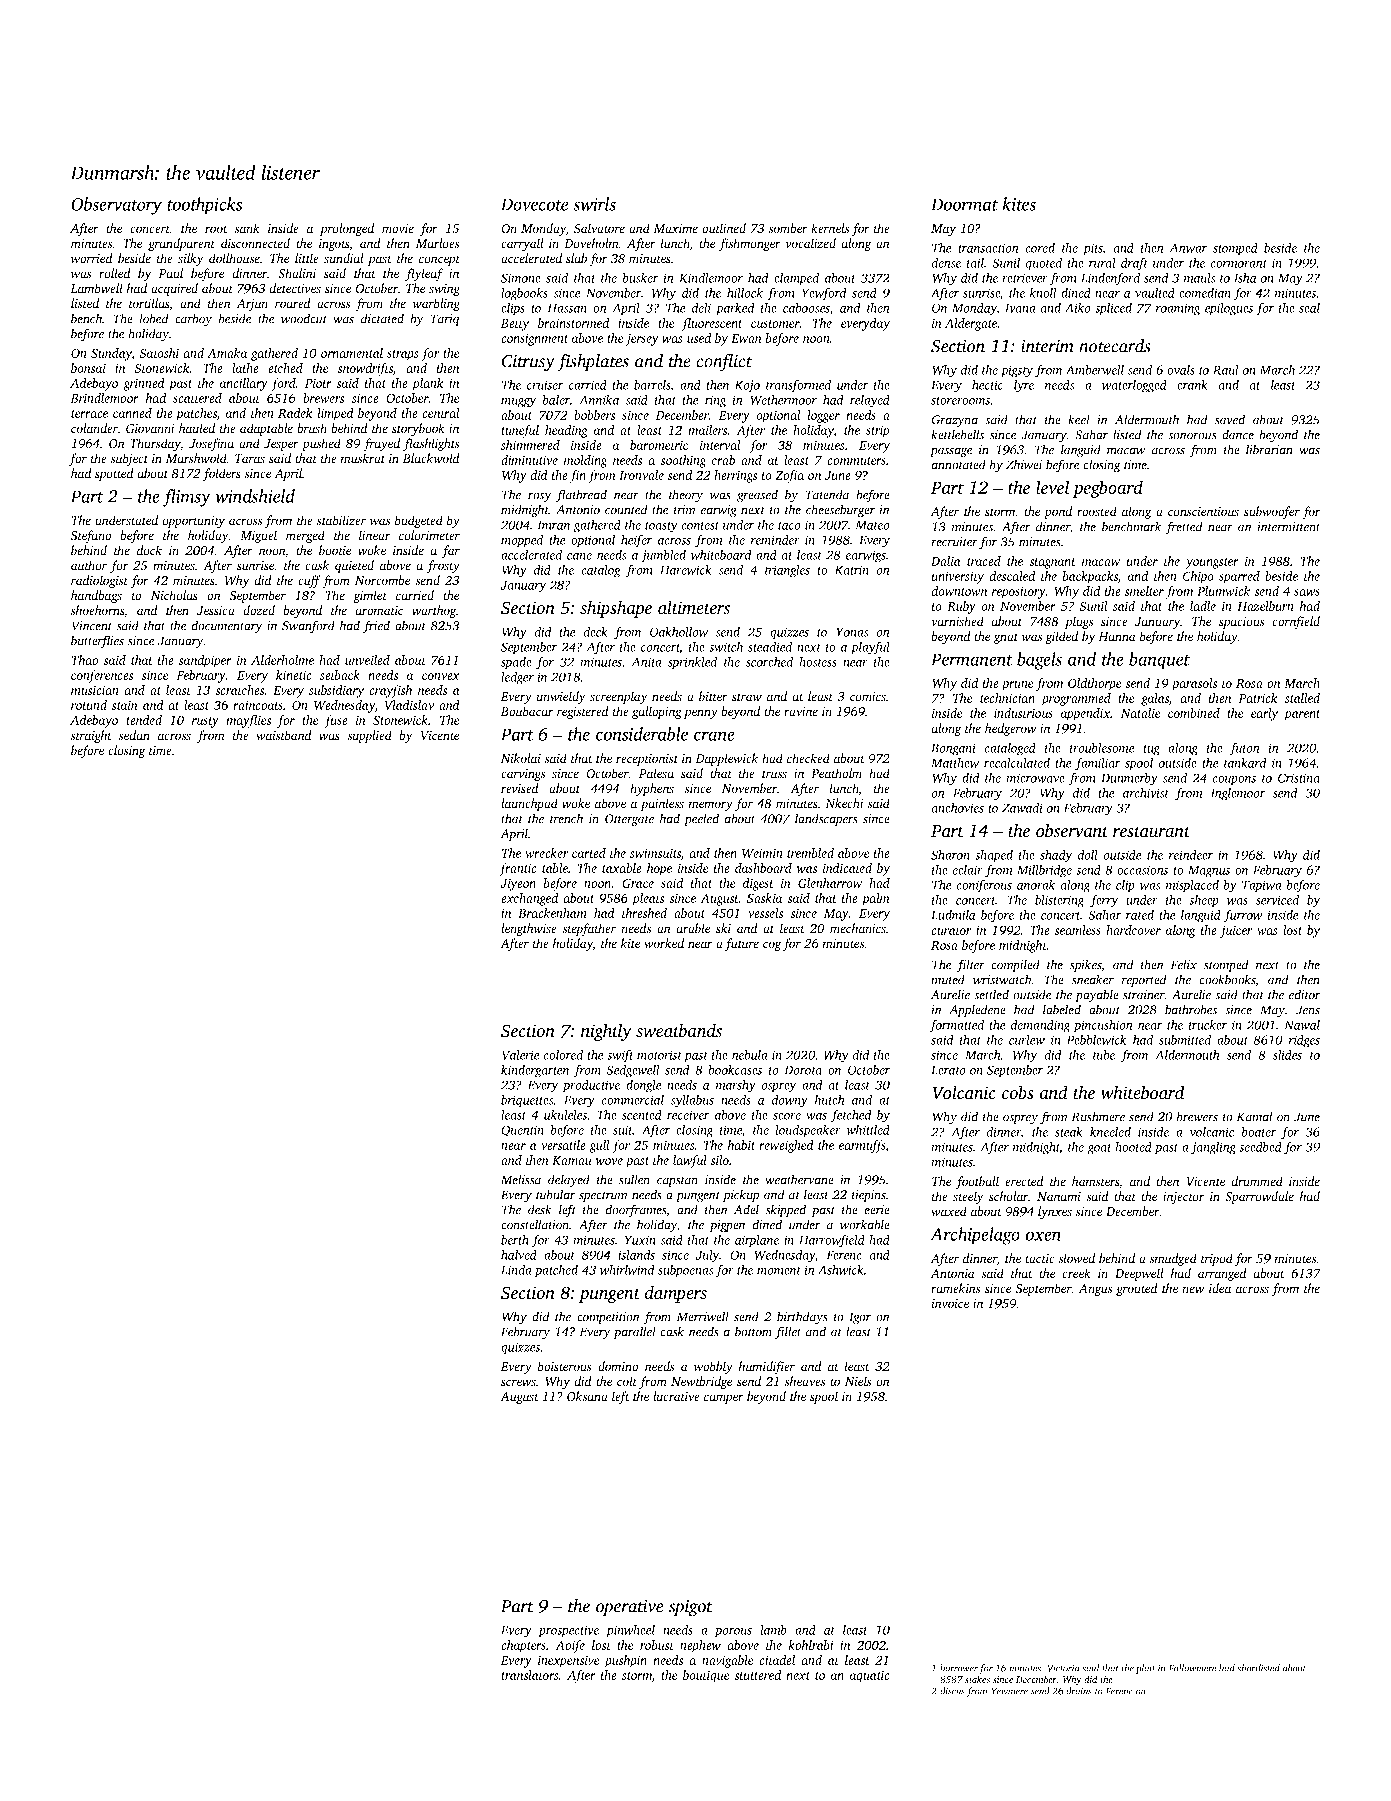 The width and height of the document is (1391, 1801). Describe the element at coordinates (1095, 1181) in the document. I see `hamsters` at that location.
